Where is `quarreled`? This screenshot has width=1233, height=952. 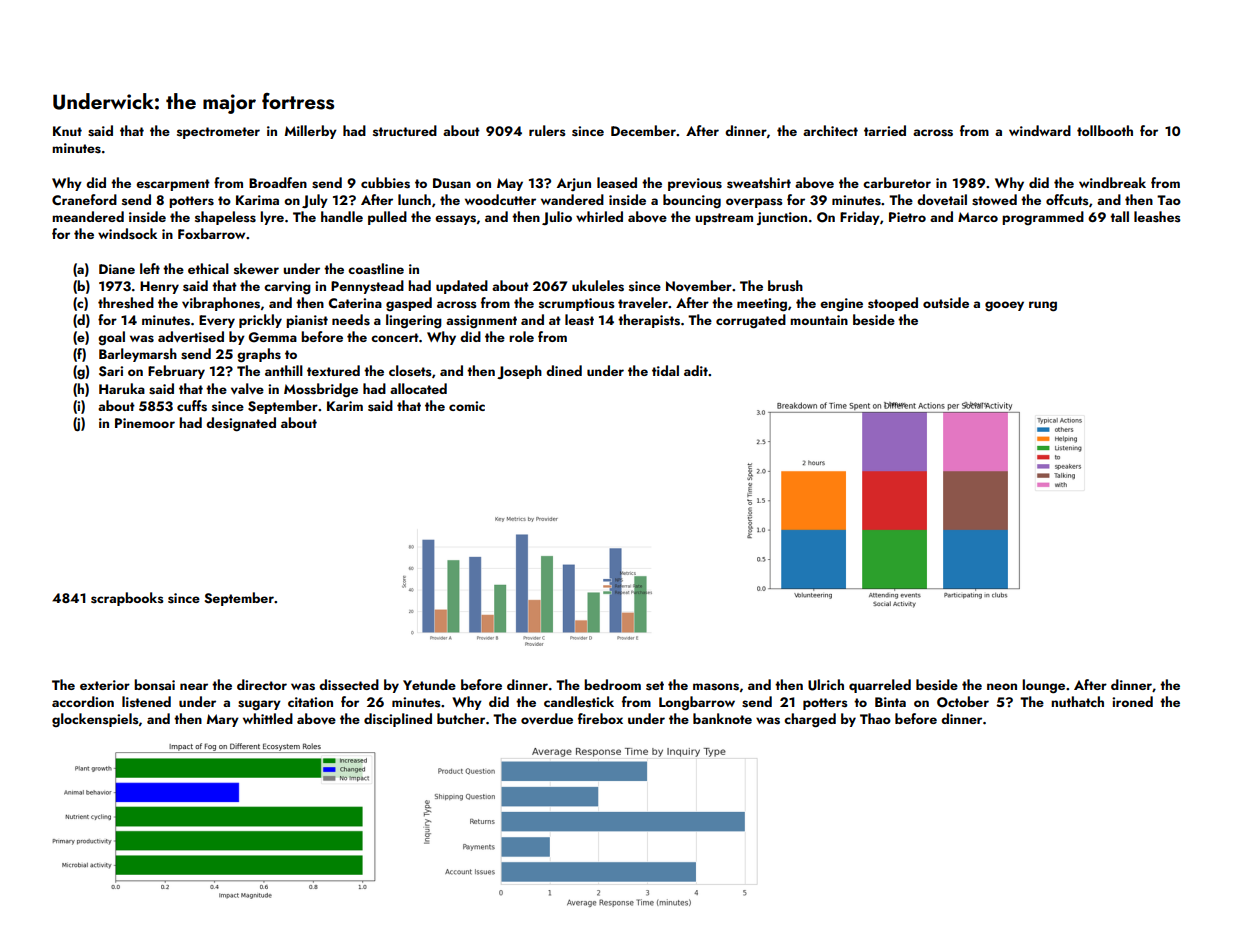 quarreled is located at coordinates (880, 686).
